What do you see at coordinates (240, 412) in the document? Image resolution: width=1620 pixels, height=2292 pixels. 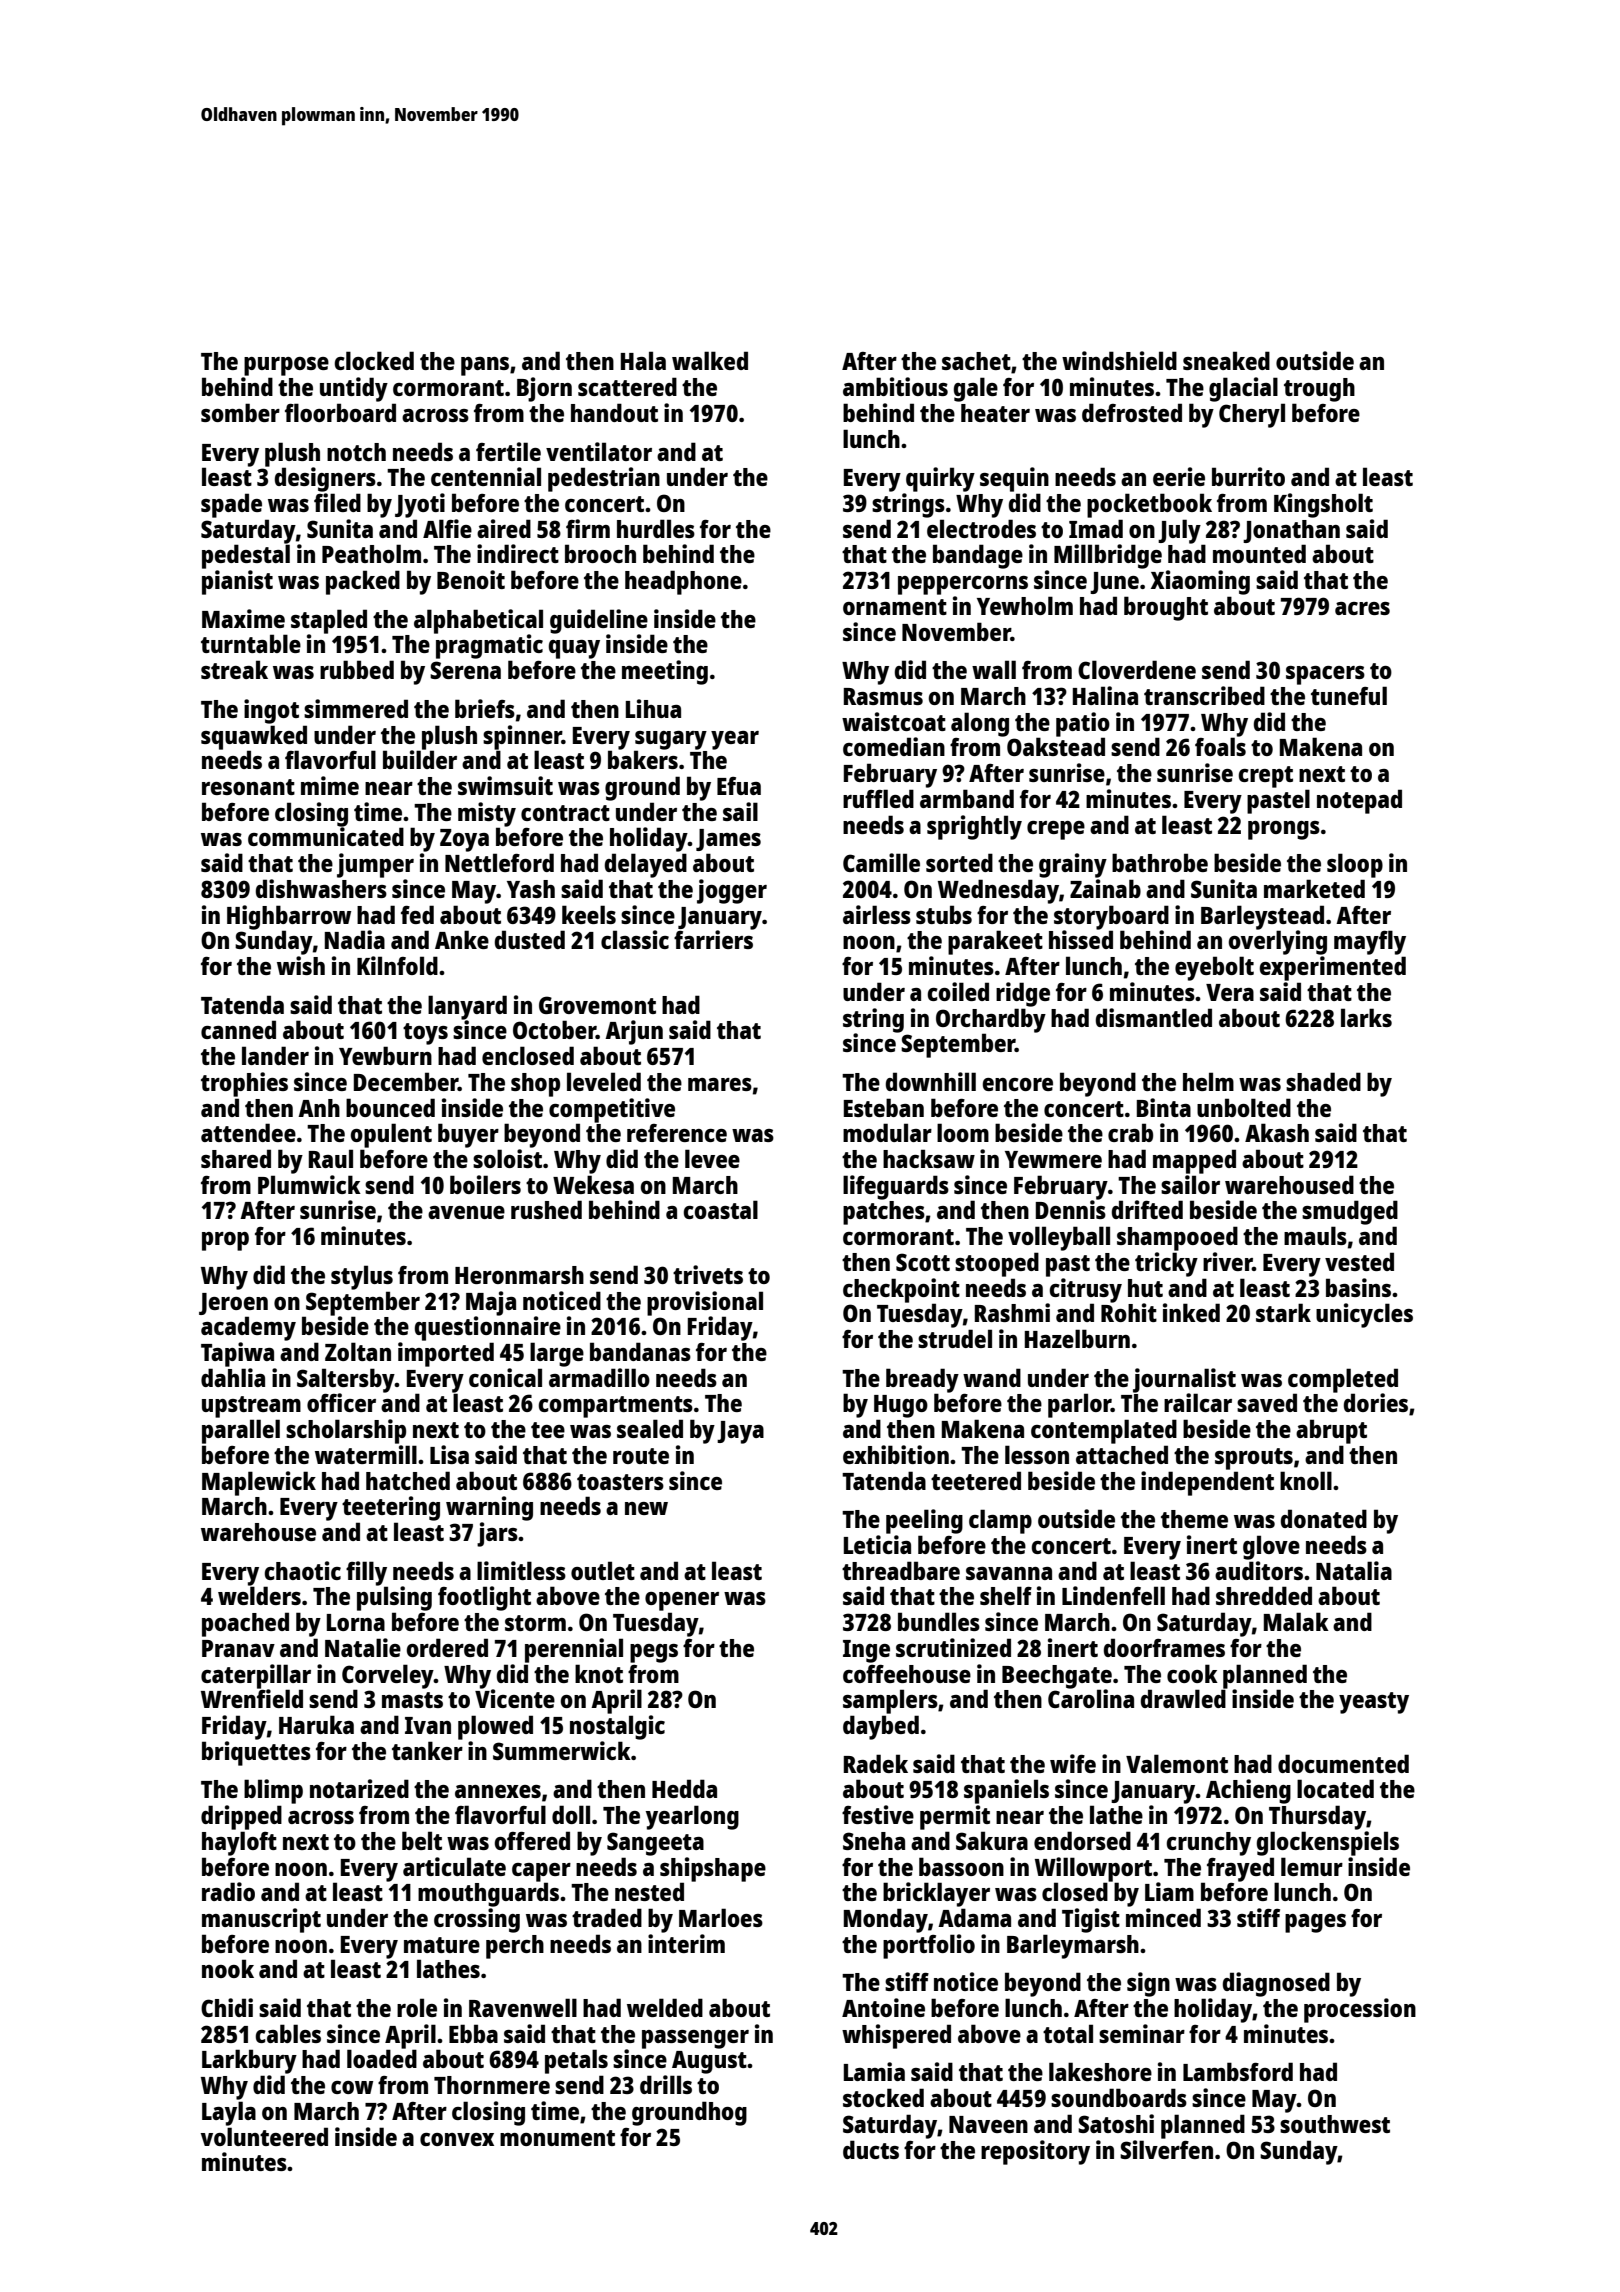 I see `somber` at bounding box center [240, 412].
